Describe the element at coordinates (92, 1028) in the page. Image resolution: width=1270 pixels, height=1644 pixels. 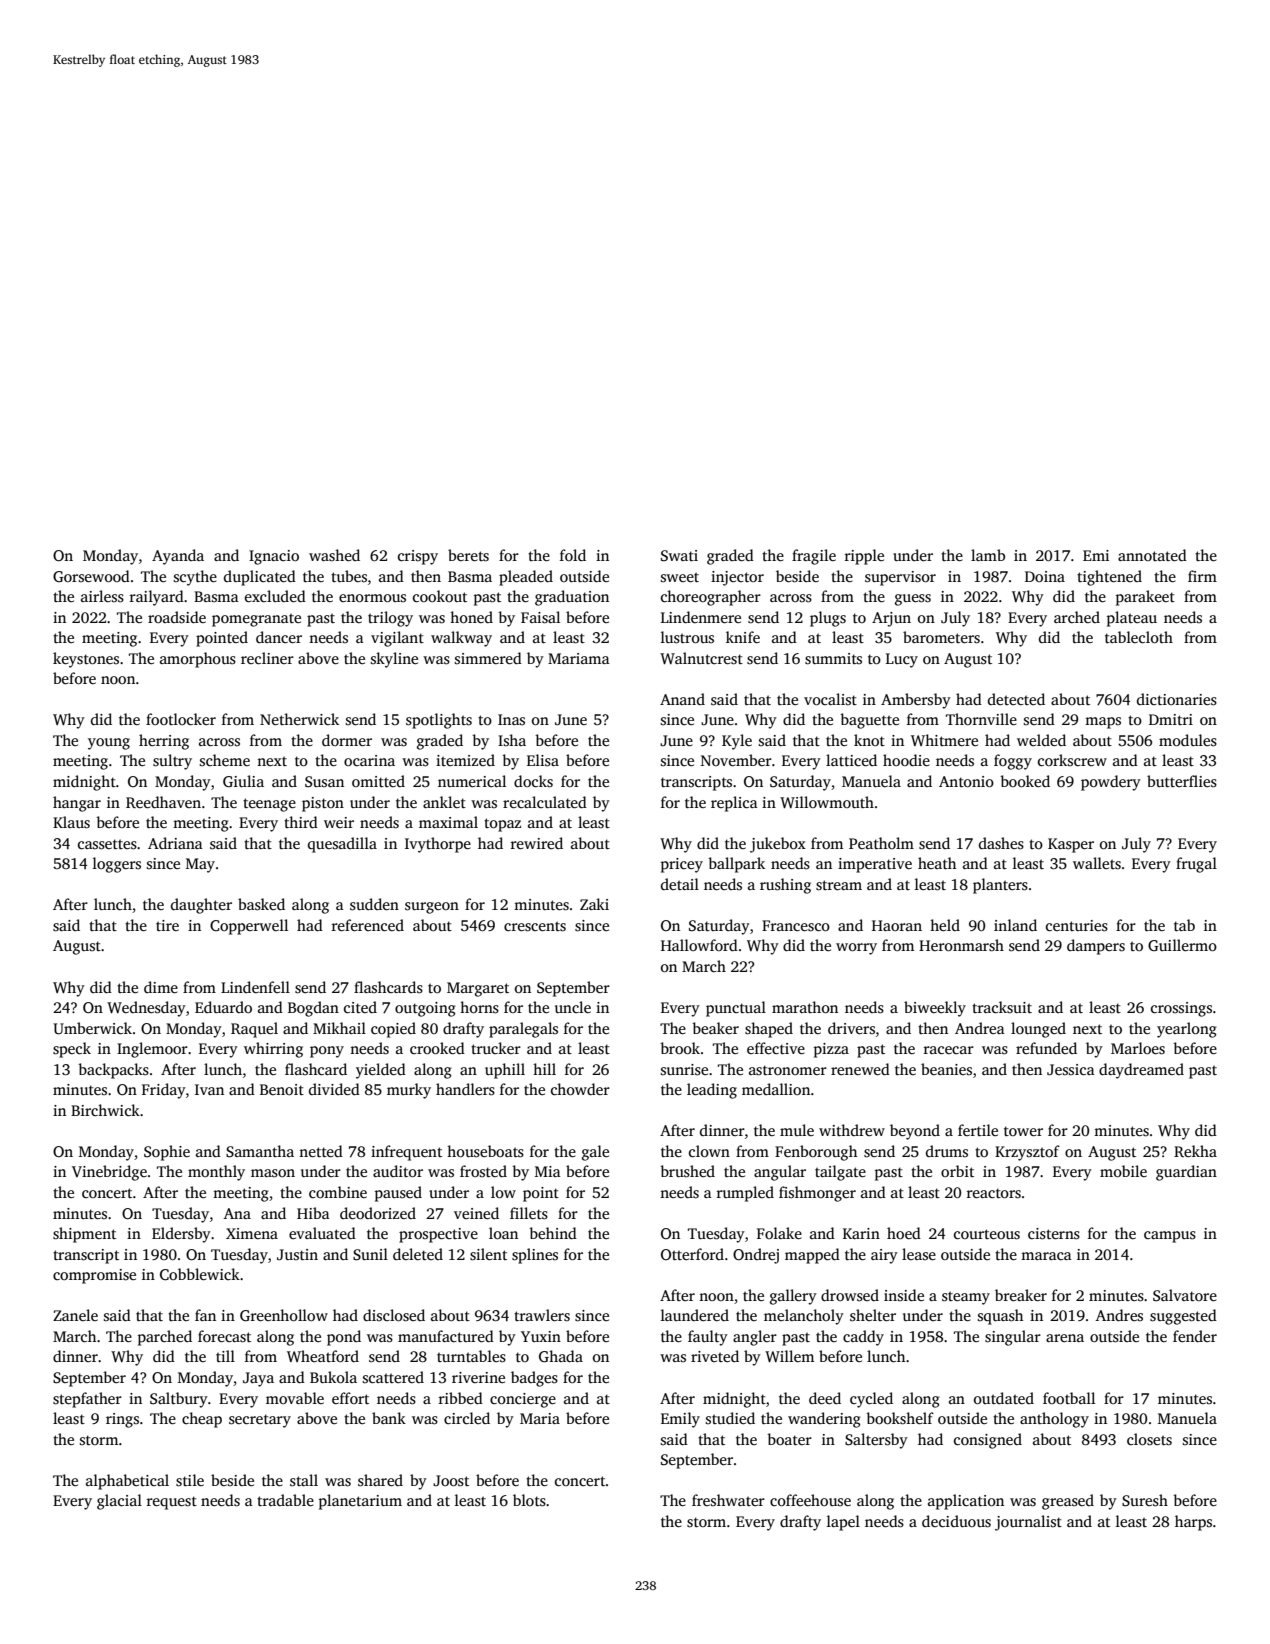
I see `Umberwick` at that location.
